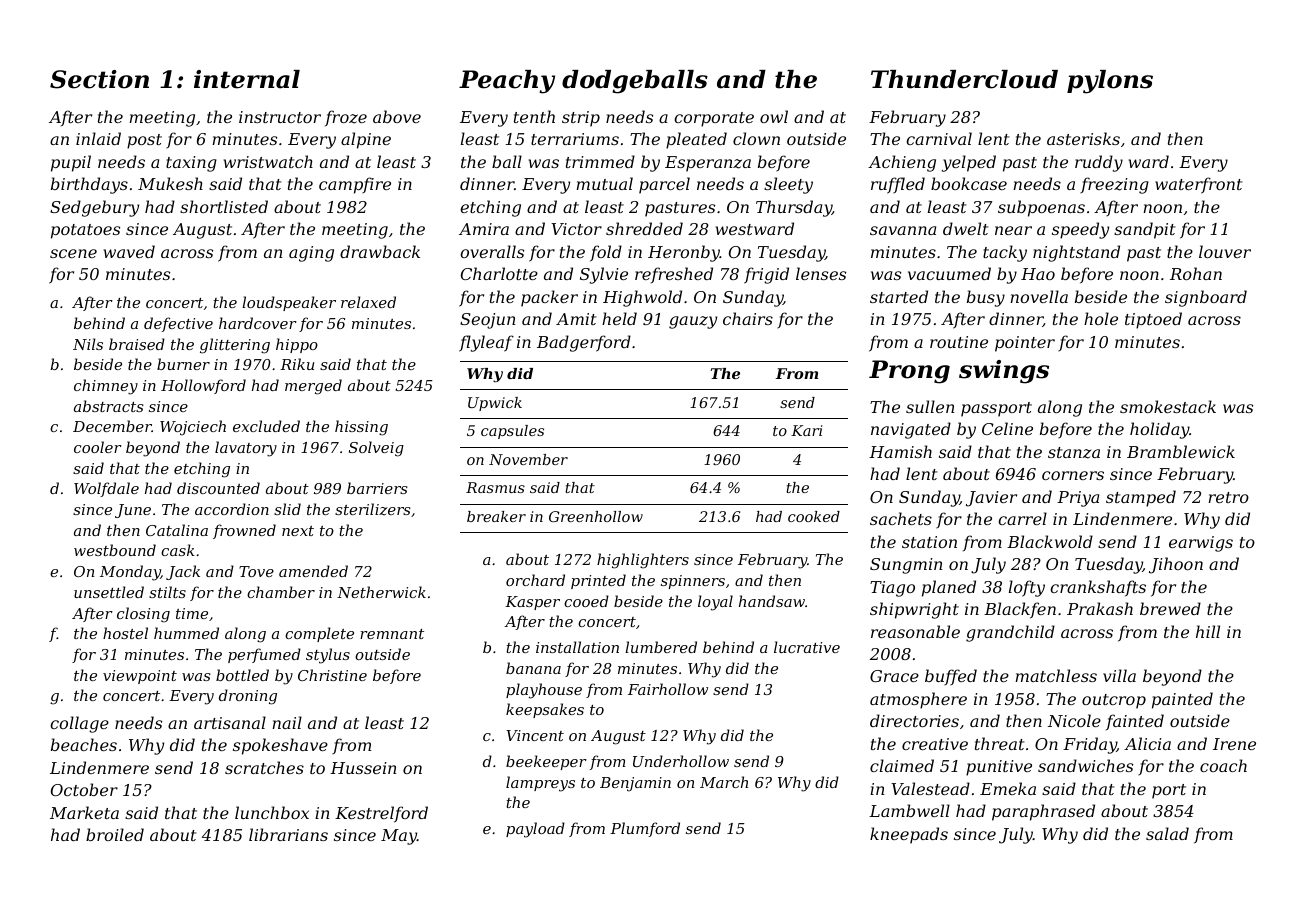 This image has height=924, width=1308. What do you see at coordinates (1228, 497) in the image?
I see `retro` at bounding box center [1228, 497].
